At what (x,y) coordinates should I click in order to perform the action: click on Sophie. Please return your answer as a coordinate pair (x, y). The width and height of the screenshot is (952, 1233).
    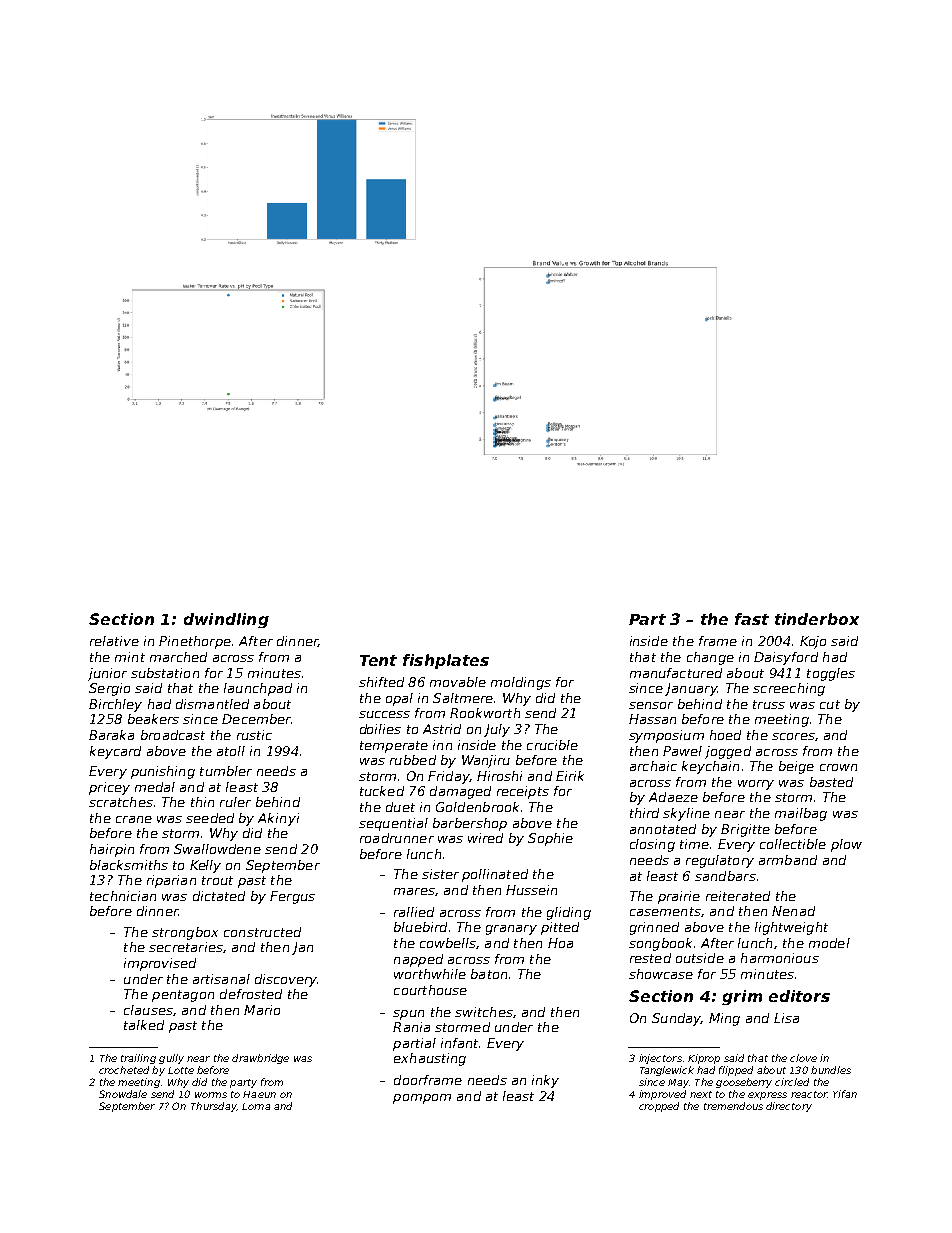
    Looking at the image, I should click on (550, 839).
